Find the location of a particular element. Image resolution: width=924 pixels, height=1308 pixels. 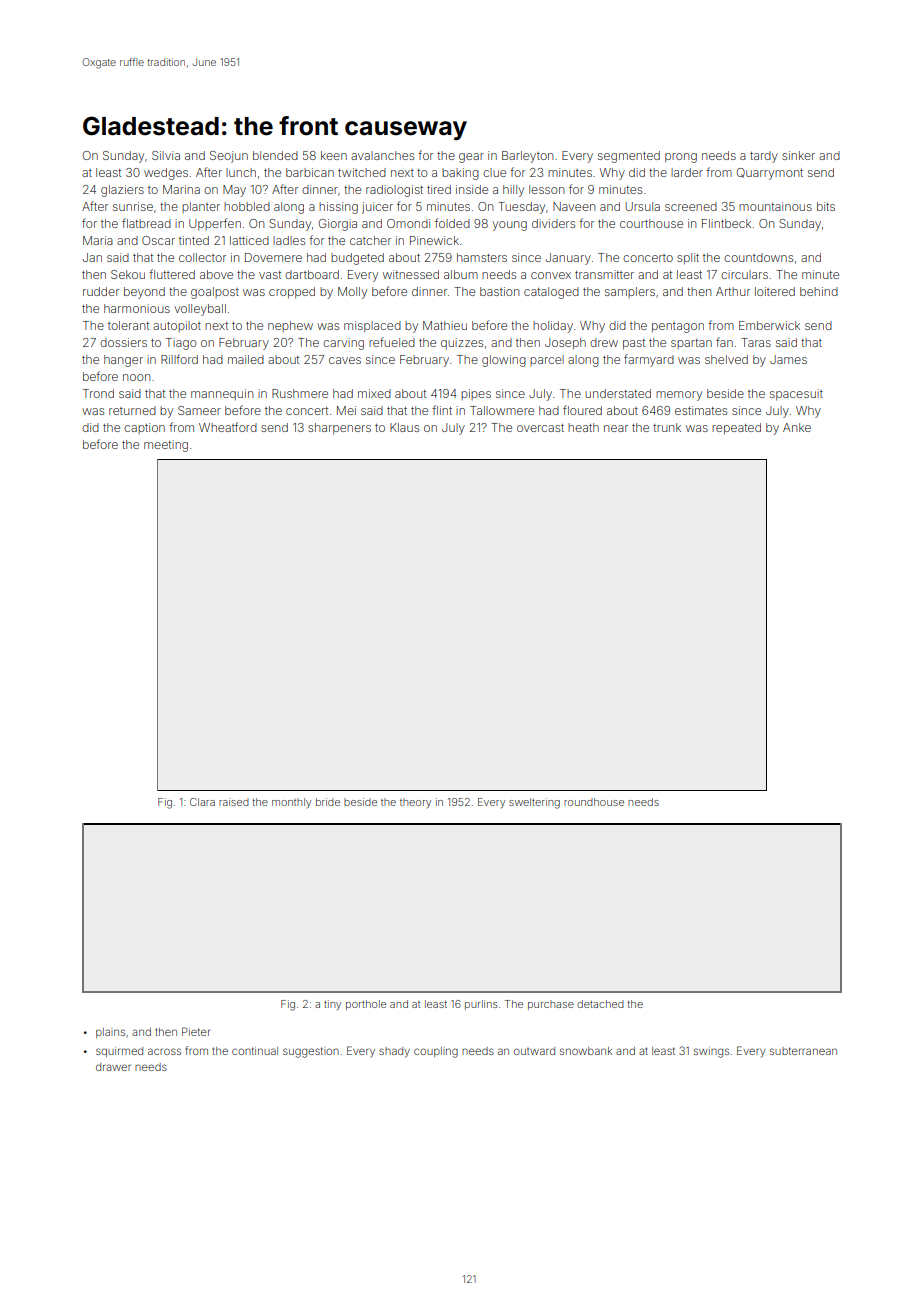

sinker is located at coordinates (798, 155).
